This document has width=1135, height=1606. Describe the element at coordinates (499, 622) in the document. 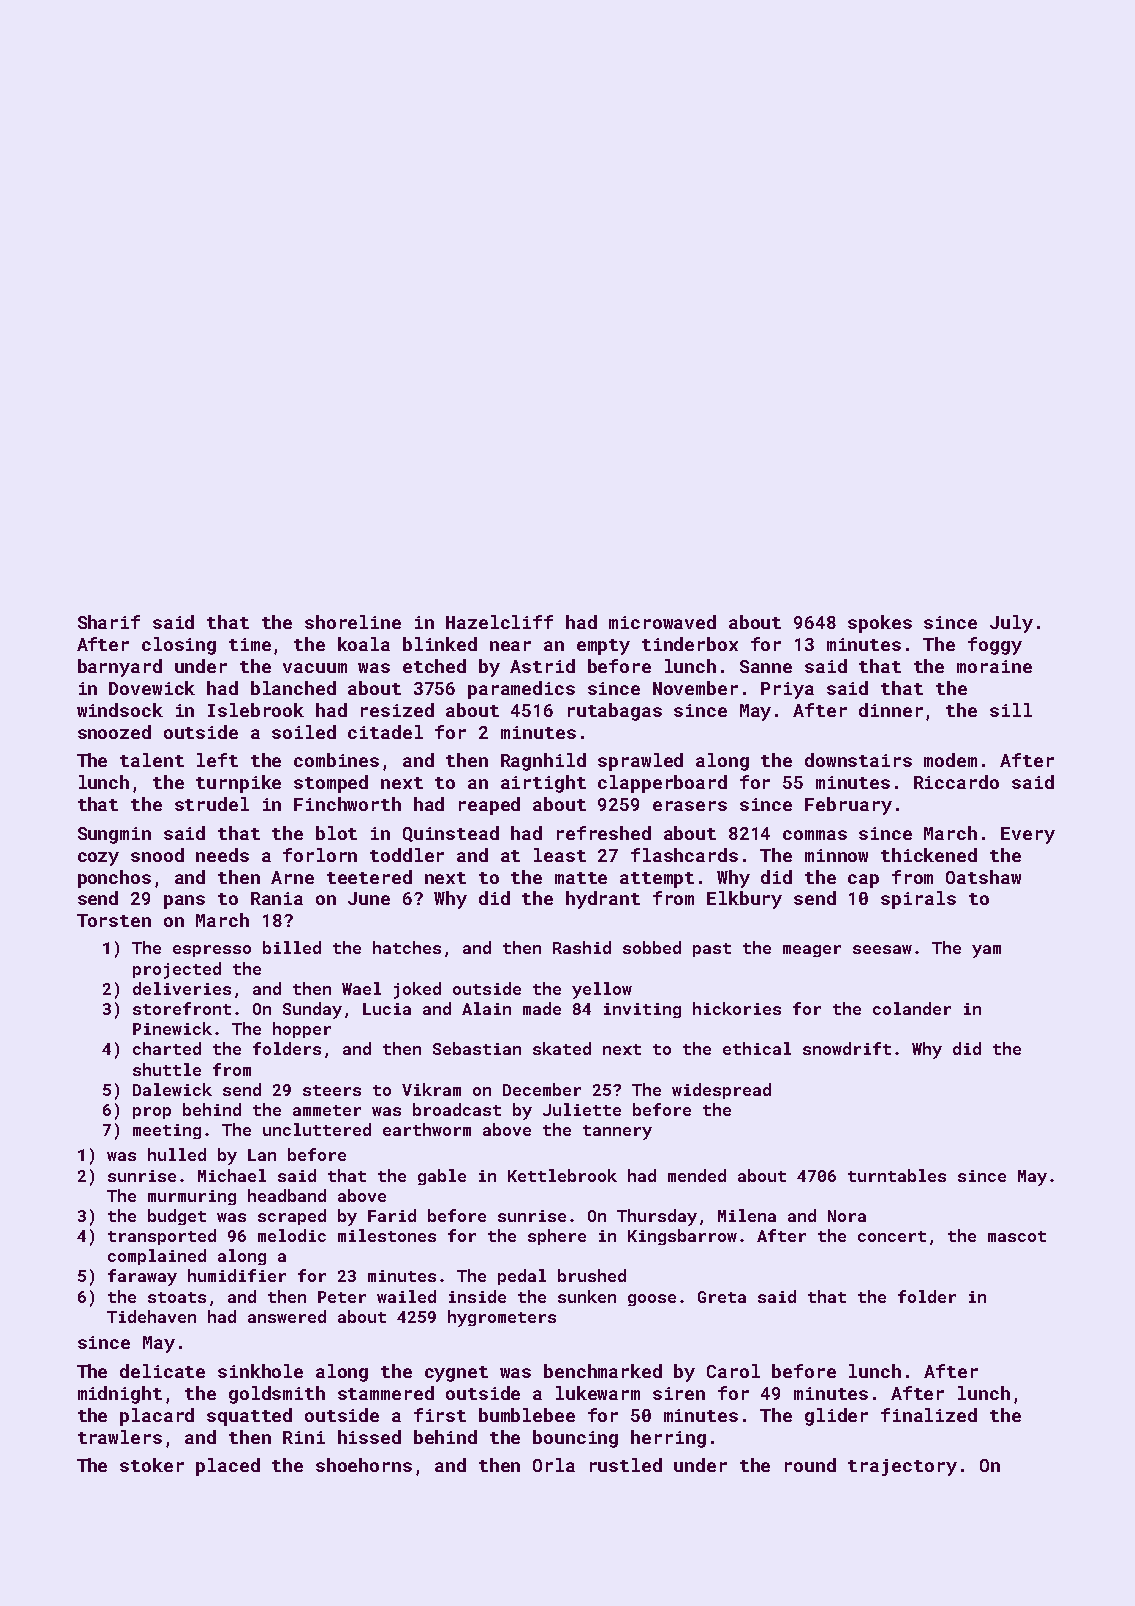

I see `Hazelcliff` at that location.
